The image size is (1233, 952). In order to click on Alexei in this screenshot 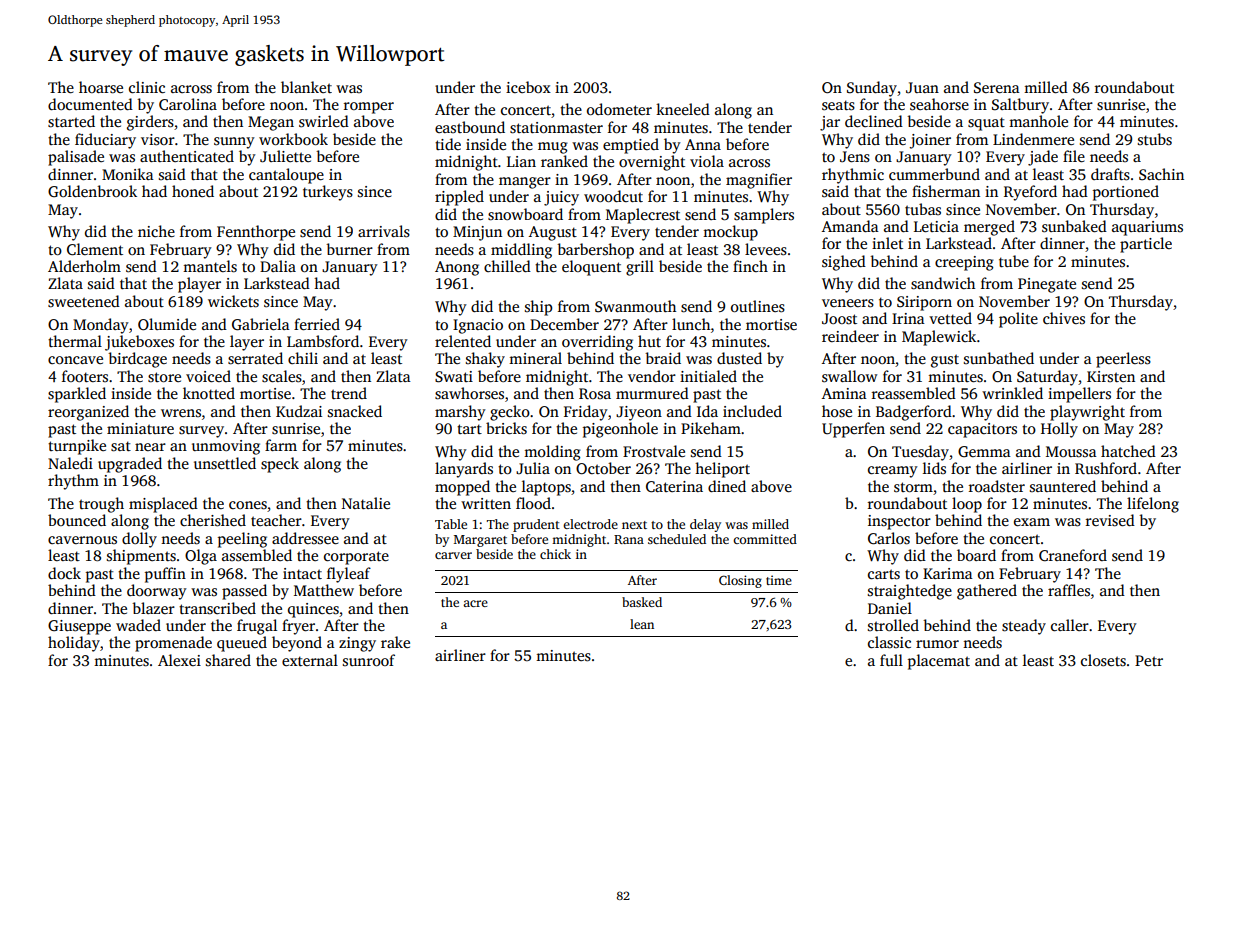, I will do `click(179, 660)`.
